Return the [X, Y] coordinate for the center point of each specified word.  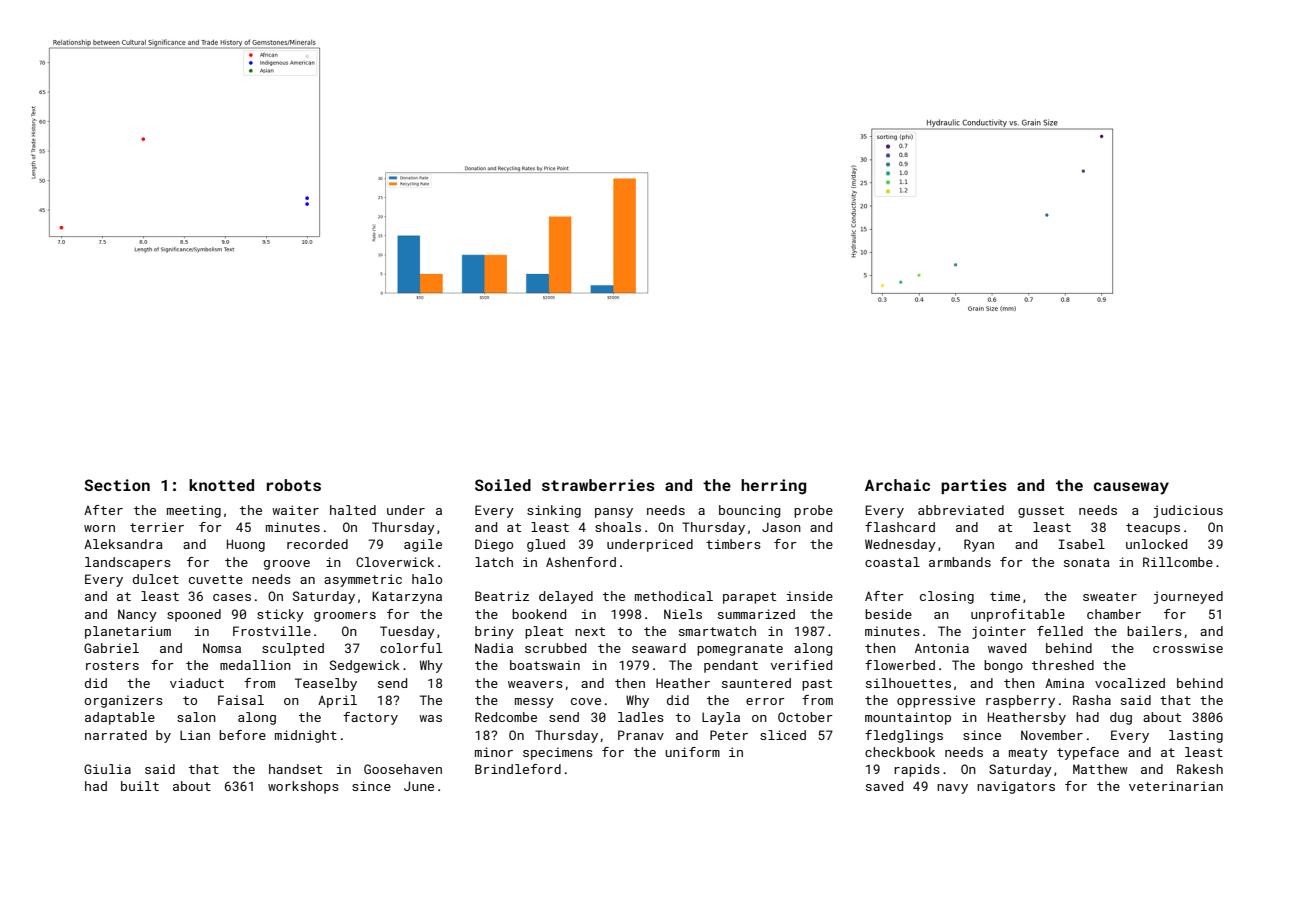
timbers [733, 544]
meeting [194, 511]
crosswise [1188, 648]
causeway [1131, 488]
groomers [345, 617]
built [140, 786]
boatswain [545, 665]
